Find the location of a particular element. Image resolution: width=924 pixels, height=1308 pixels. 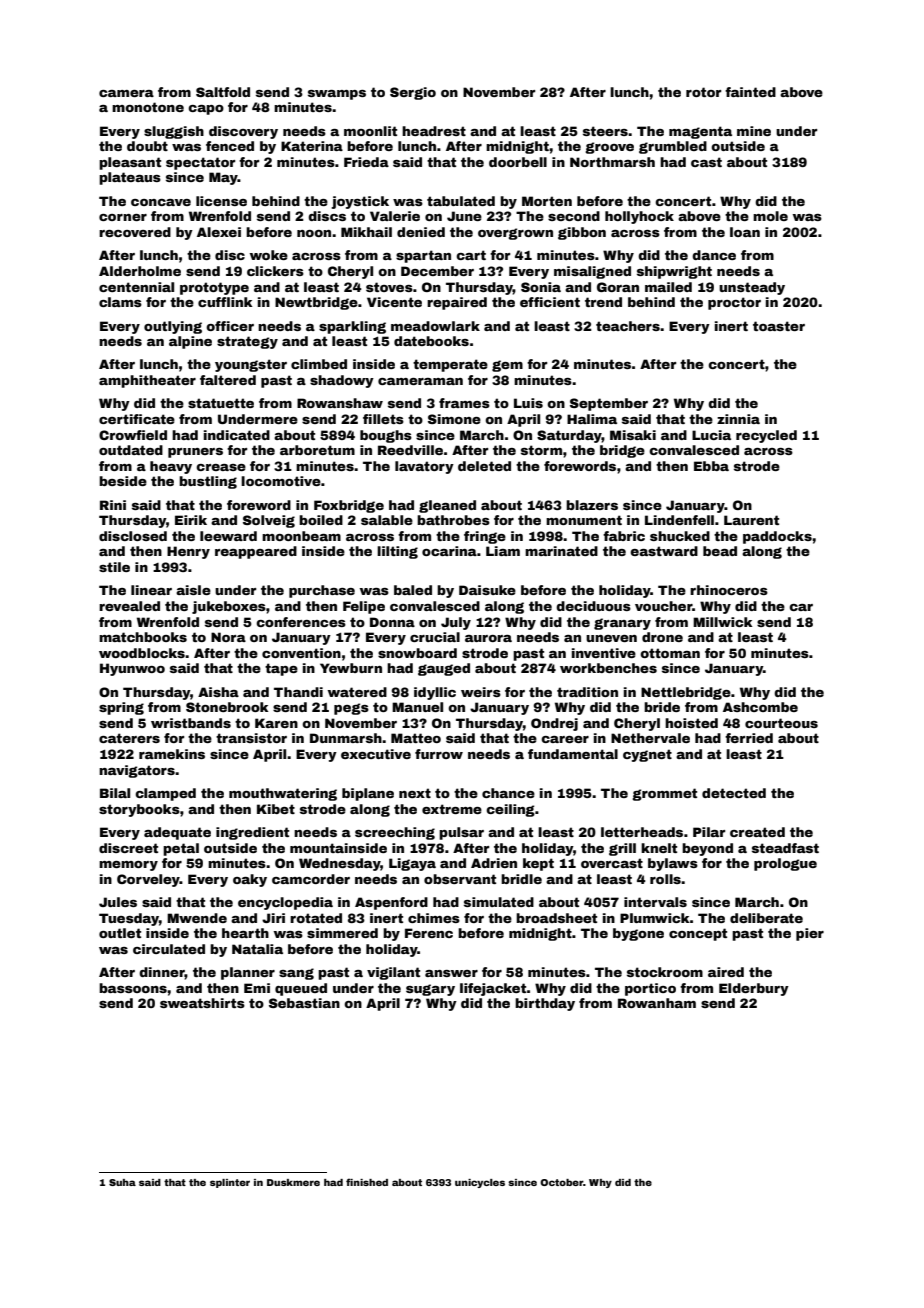

bassoons is located at coordinates (133, 988).
